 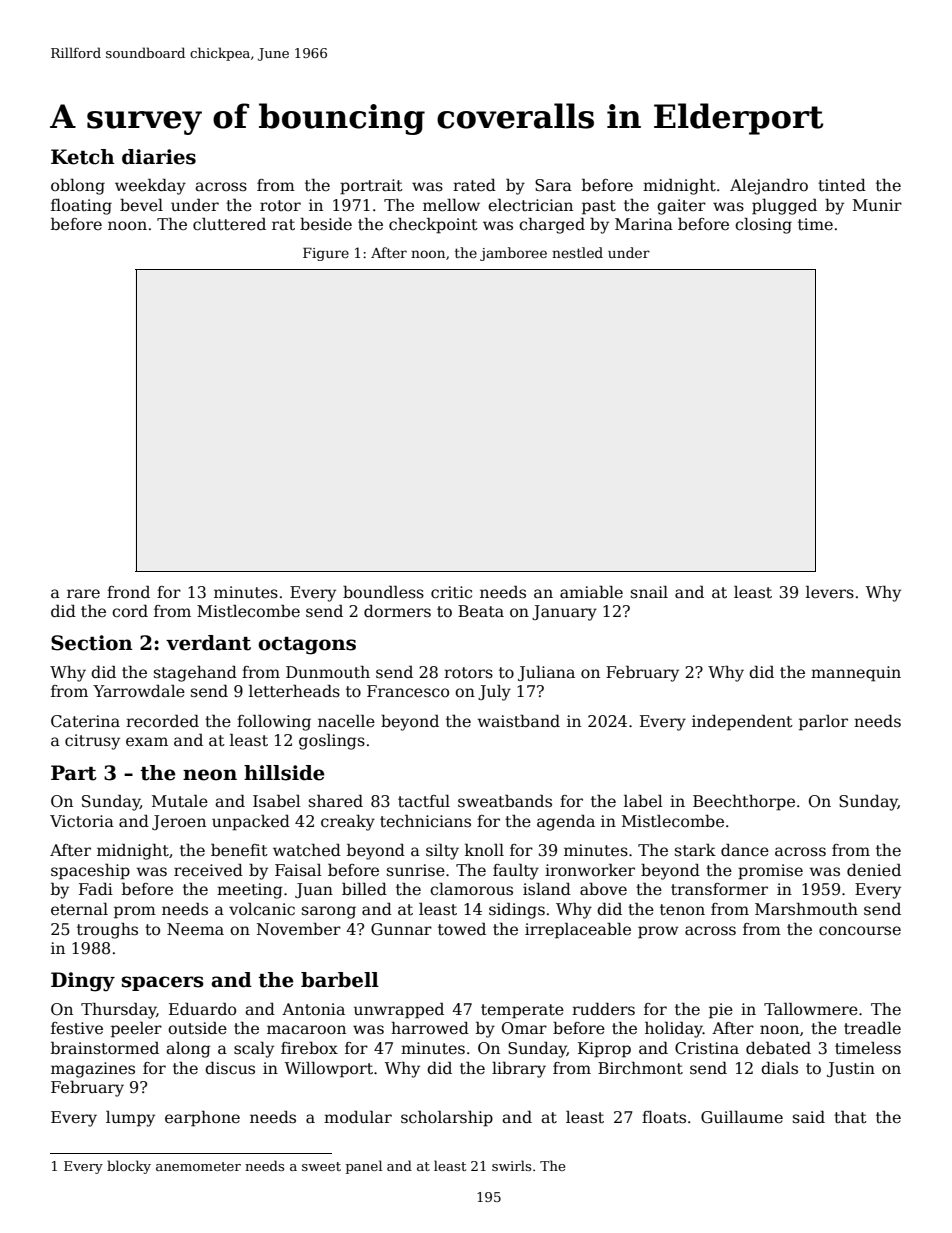 I want to click on tinted, so click(x=842, y=185).
